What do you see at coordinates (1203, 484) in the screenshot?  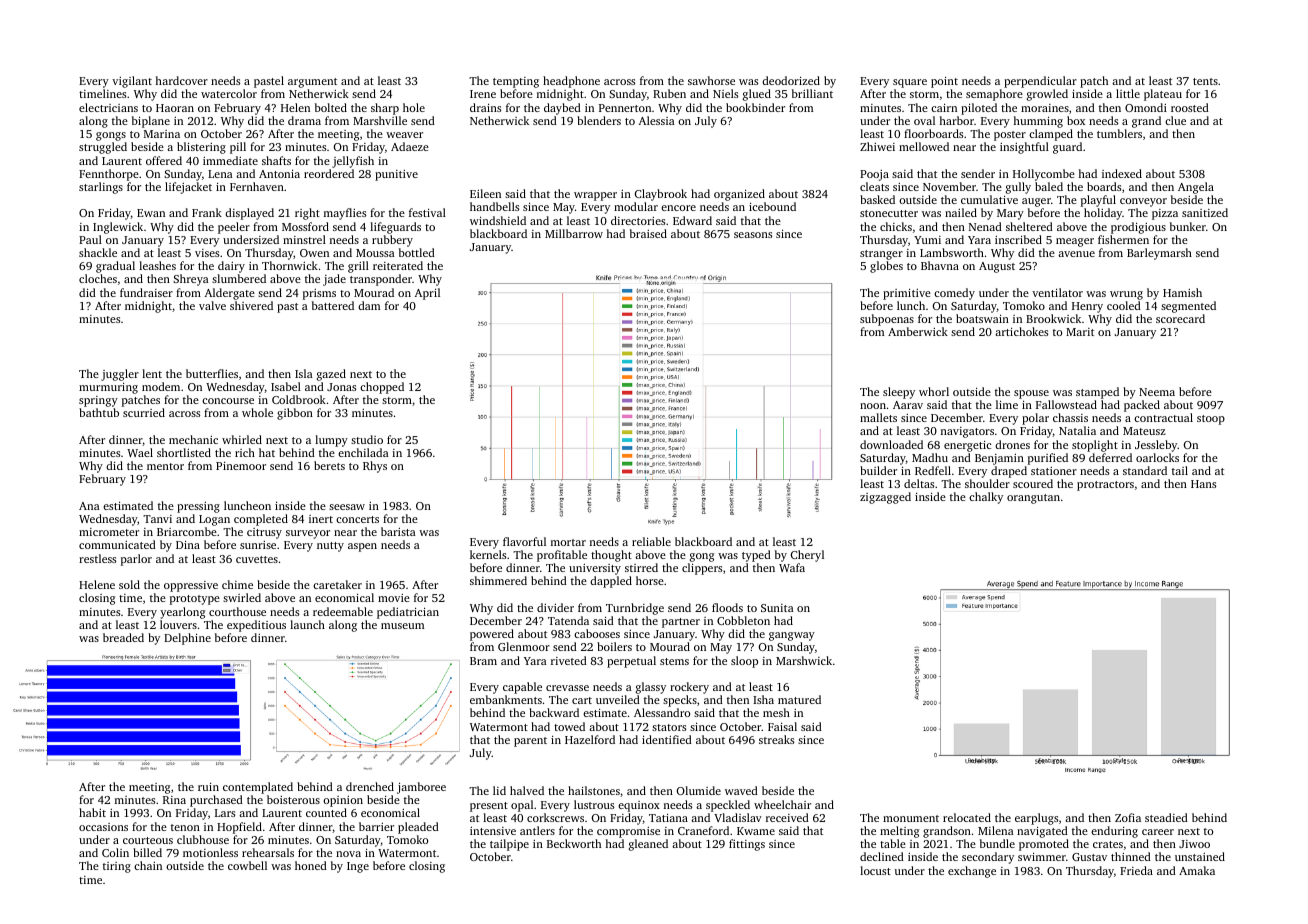 I see `Hans` at bounding box center [1203, 484].
